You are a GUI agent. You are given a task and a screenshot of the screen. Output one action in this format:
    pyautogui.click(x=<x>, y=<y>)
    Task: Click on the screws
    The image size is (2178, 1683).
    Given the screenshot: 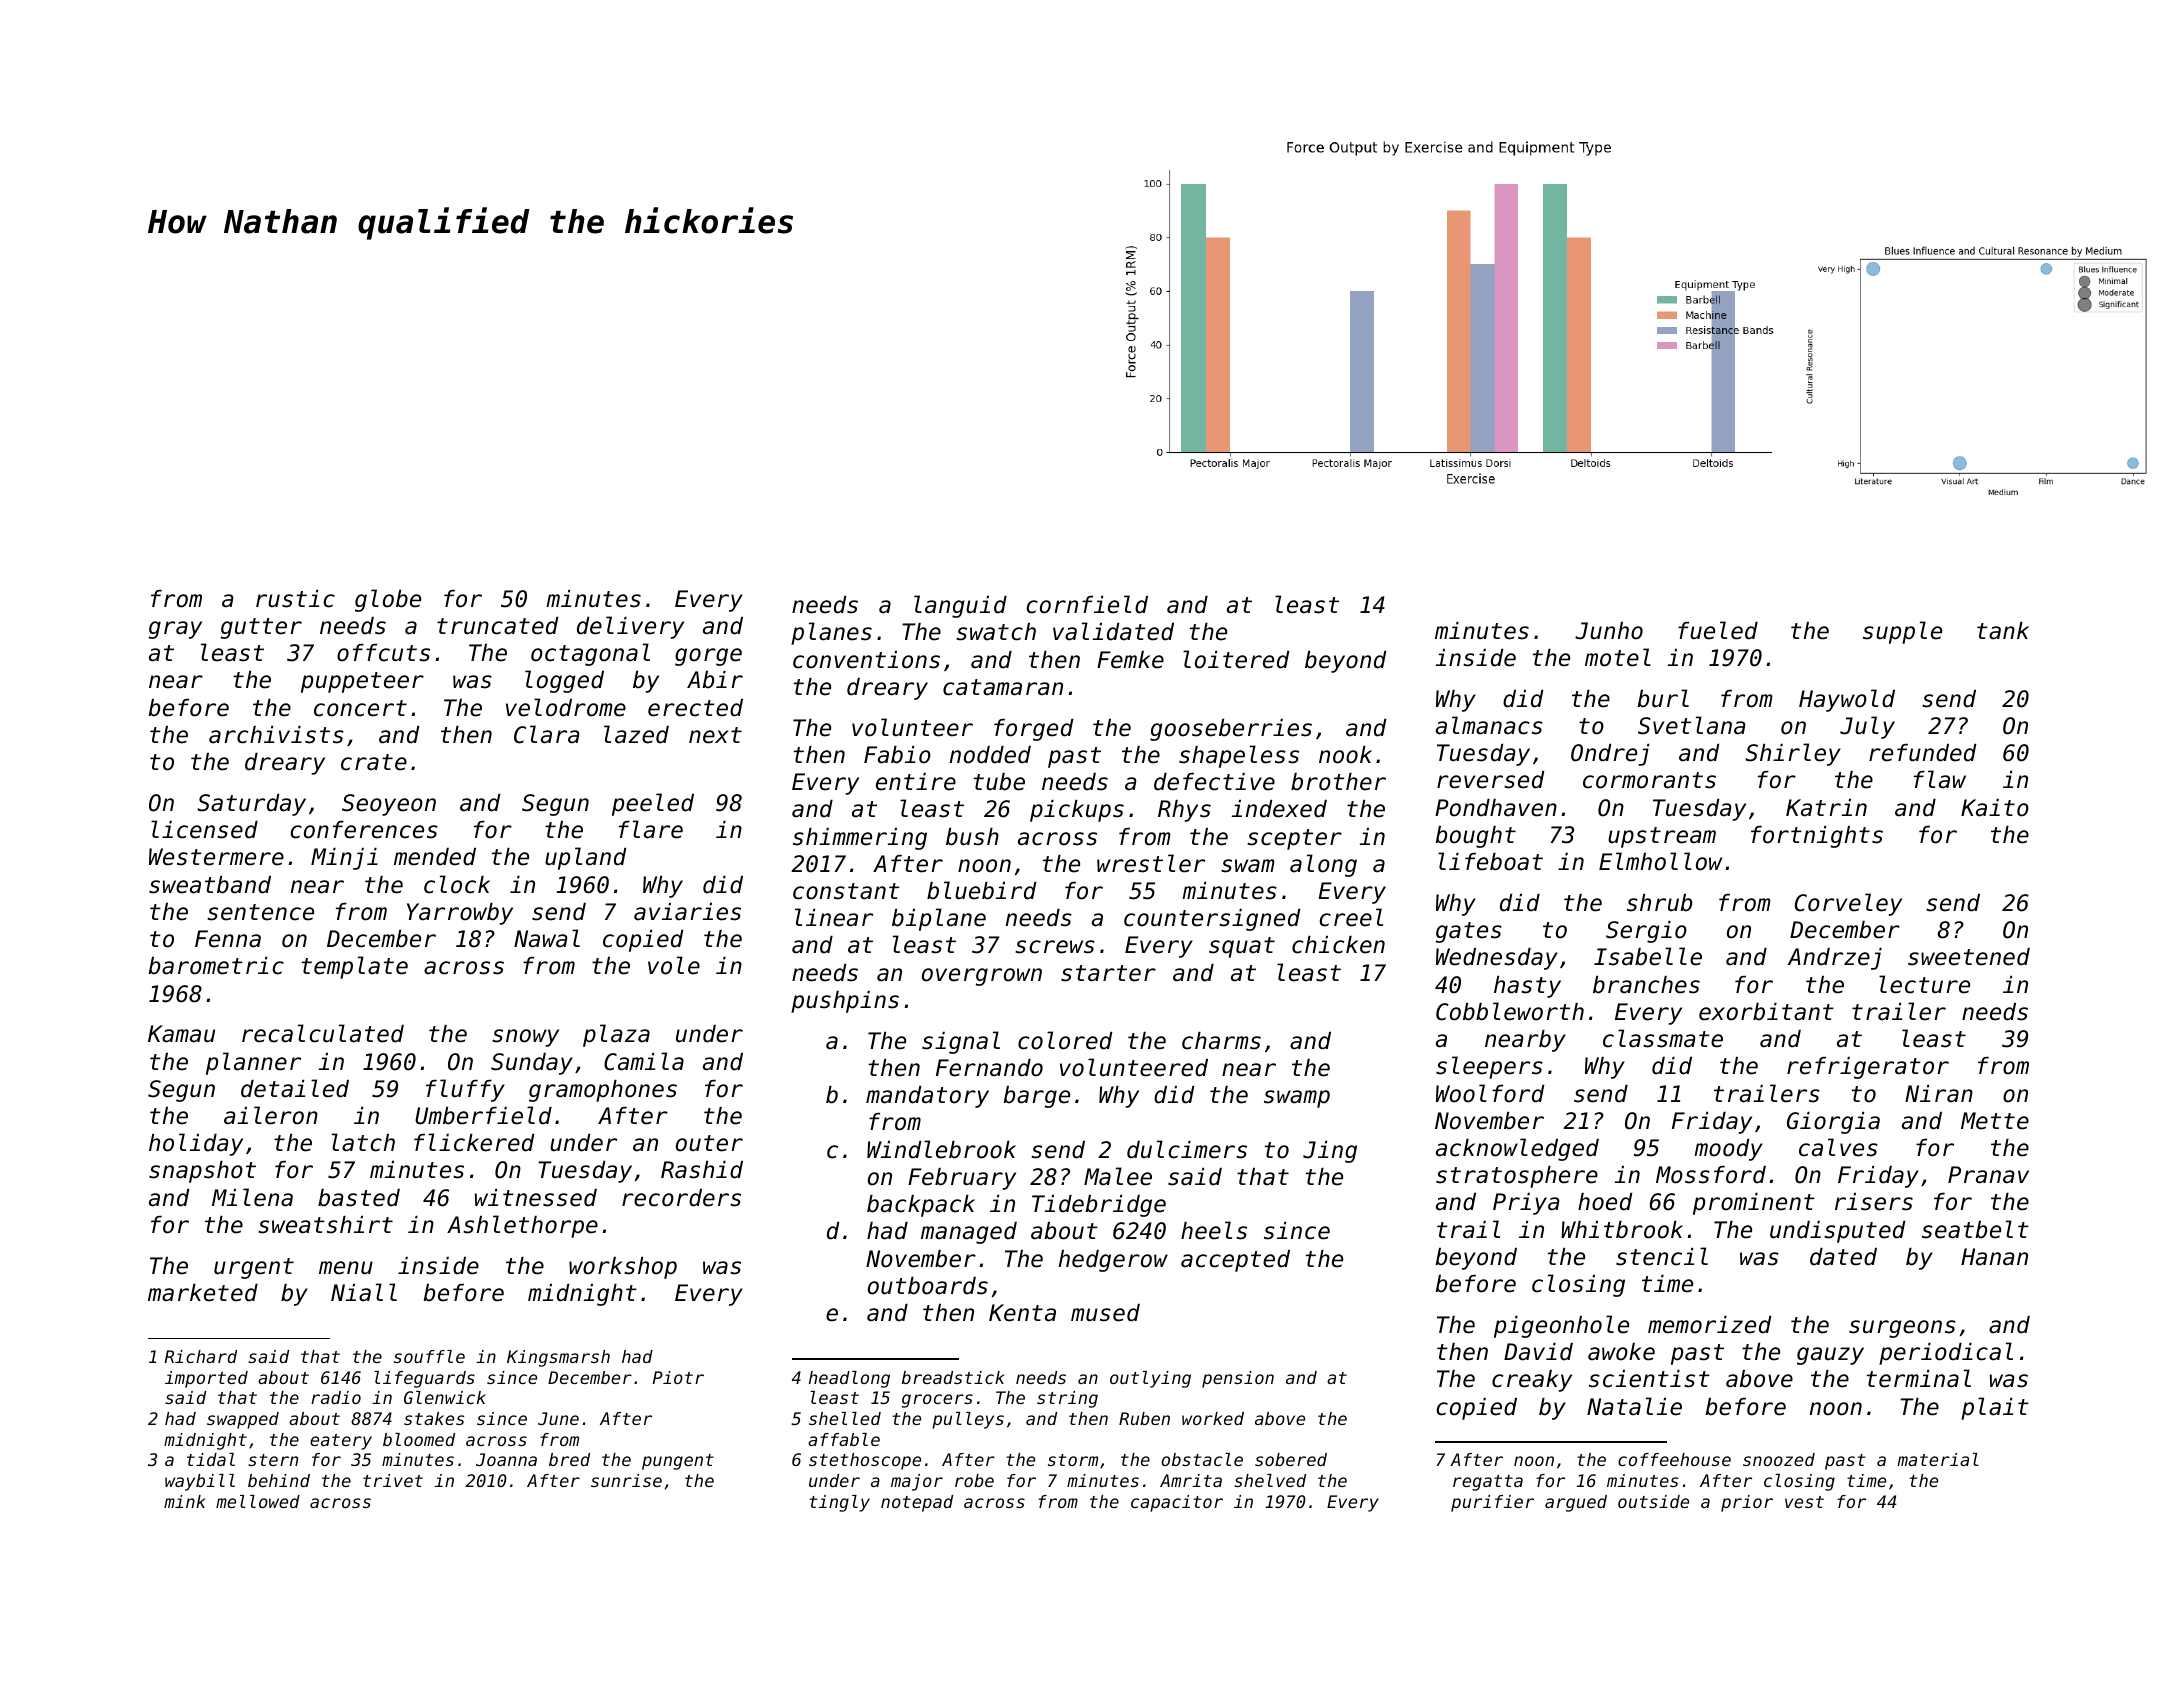 What is the action you would take?
    pyautogui.click(x=1055, y=947)
